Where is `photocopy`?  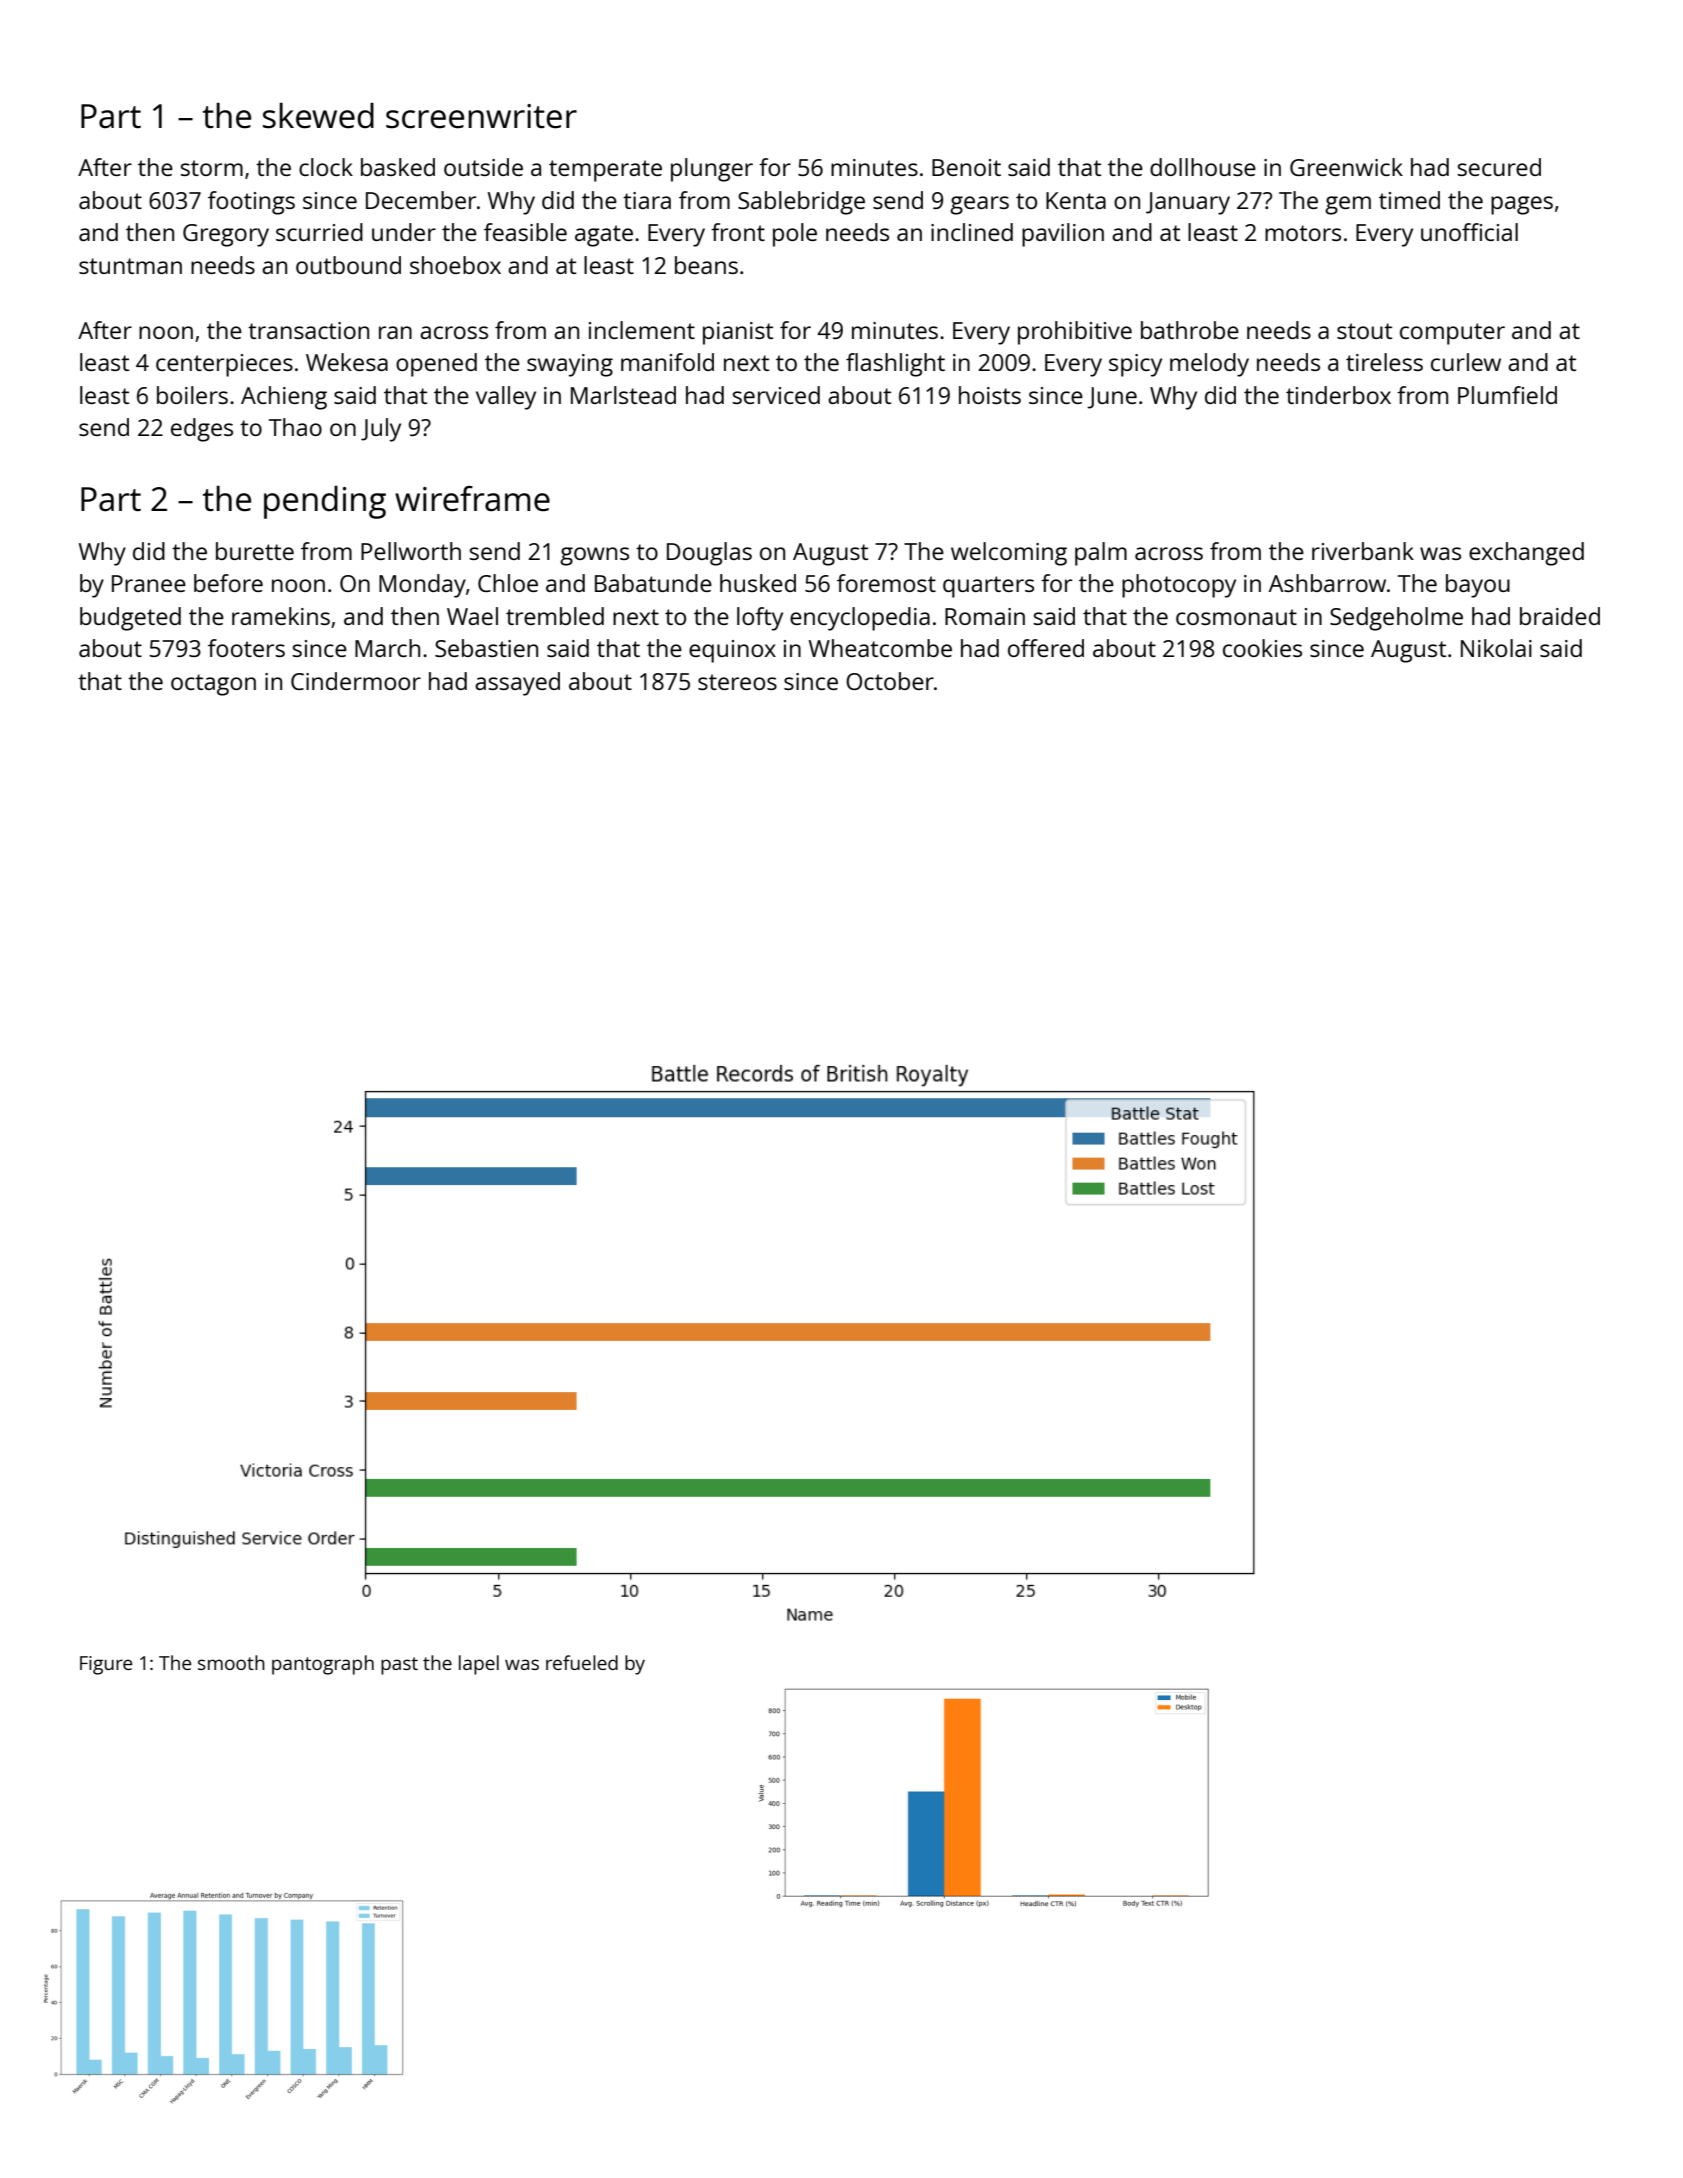 photocopy is located at coordinates (1179, 586).
